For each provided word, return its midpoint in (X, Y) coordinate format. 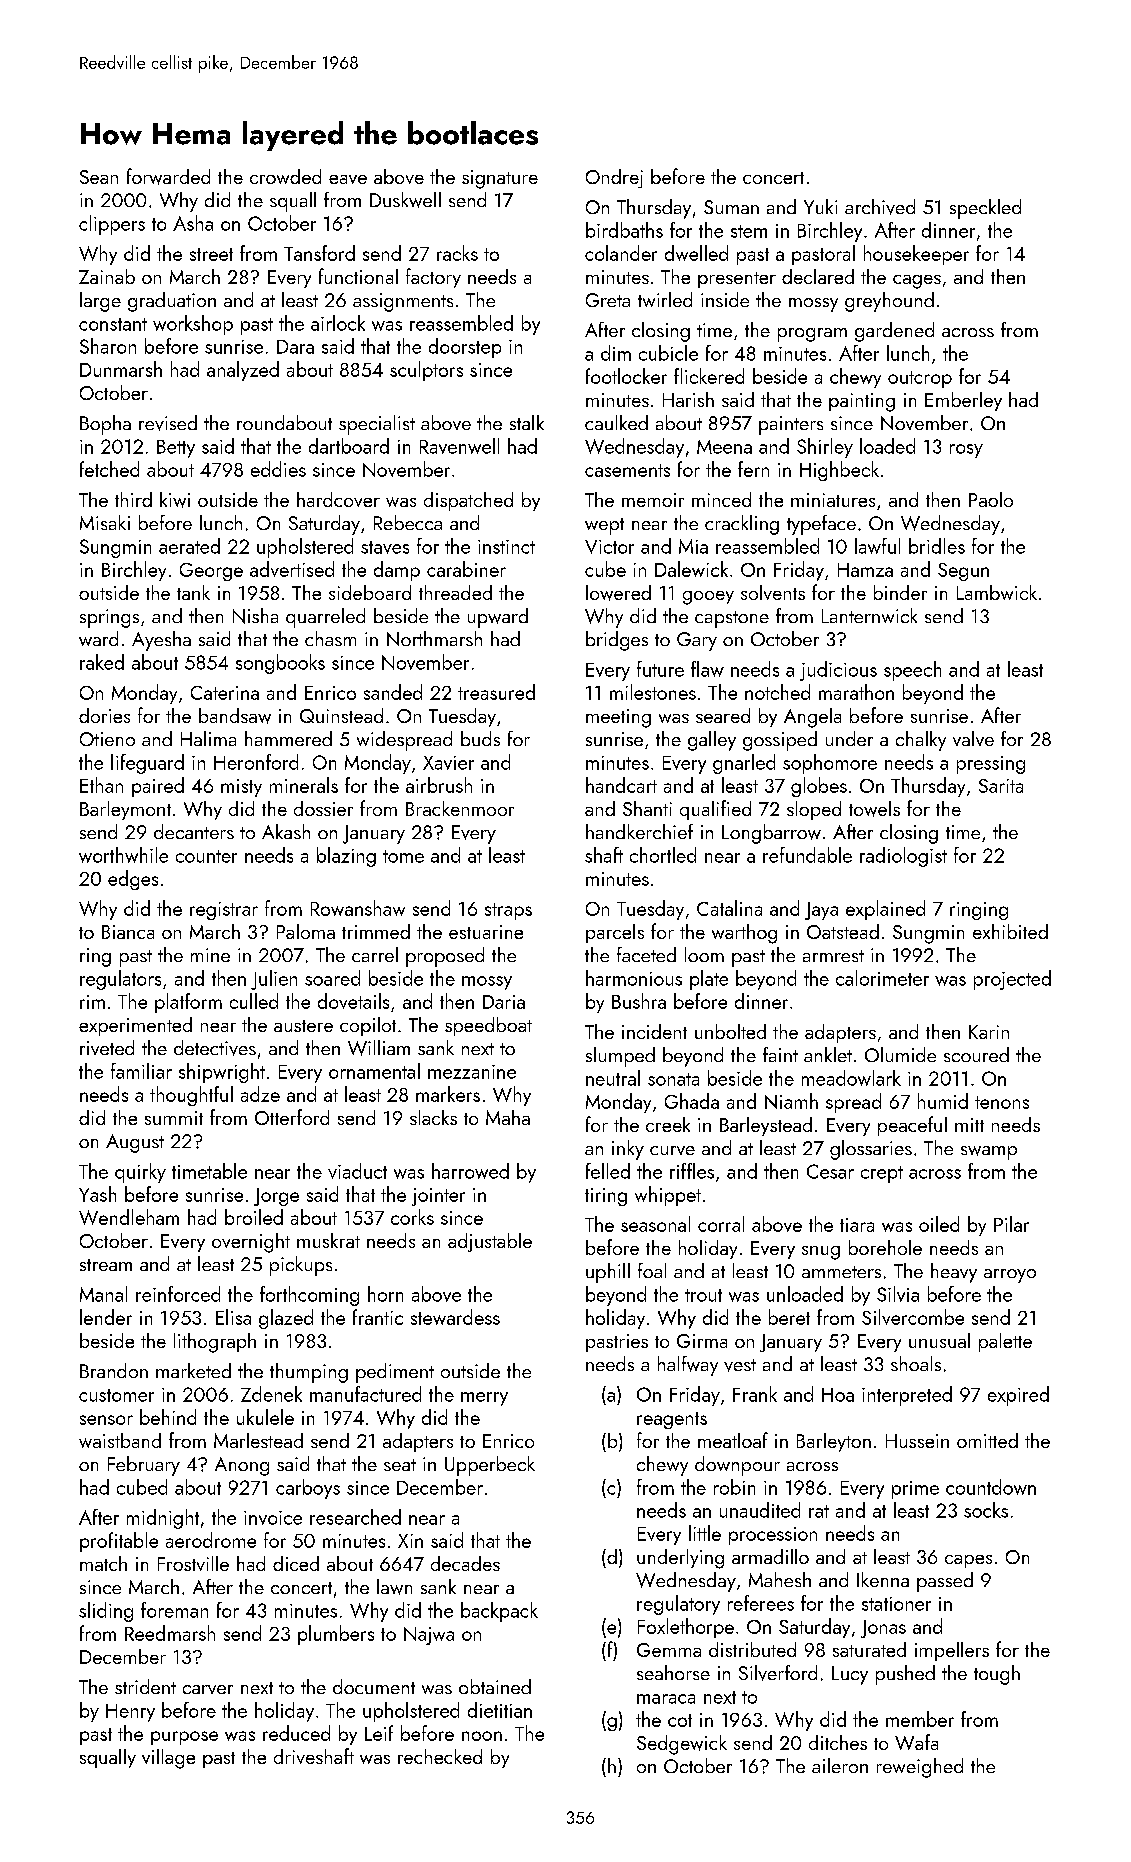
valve (973, 738)
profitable (119, 1542)
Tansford (319, 253)
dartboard (349, 446)
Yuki (820, 206)
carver (208, 1689)
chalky (921, 741)
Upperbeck (490, 1466)
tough (997, 1675)
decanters (194, 831)
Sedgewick (682, 1745)
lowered (618, 593)
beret (789, 1317)
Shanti (647, 808)
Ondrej (614, 178)
